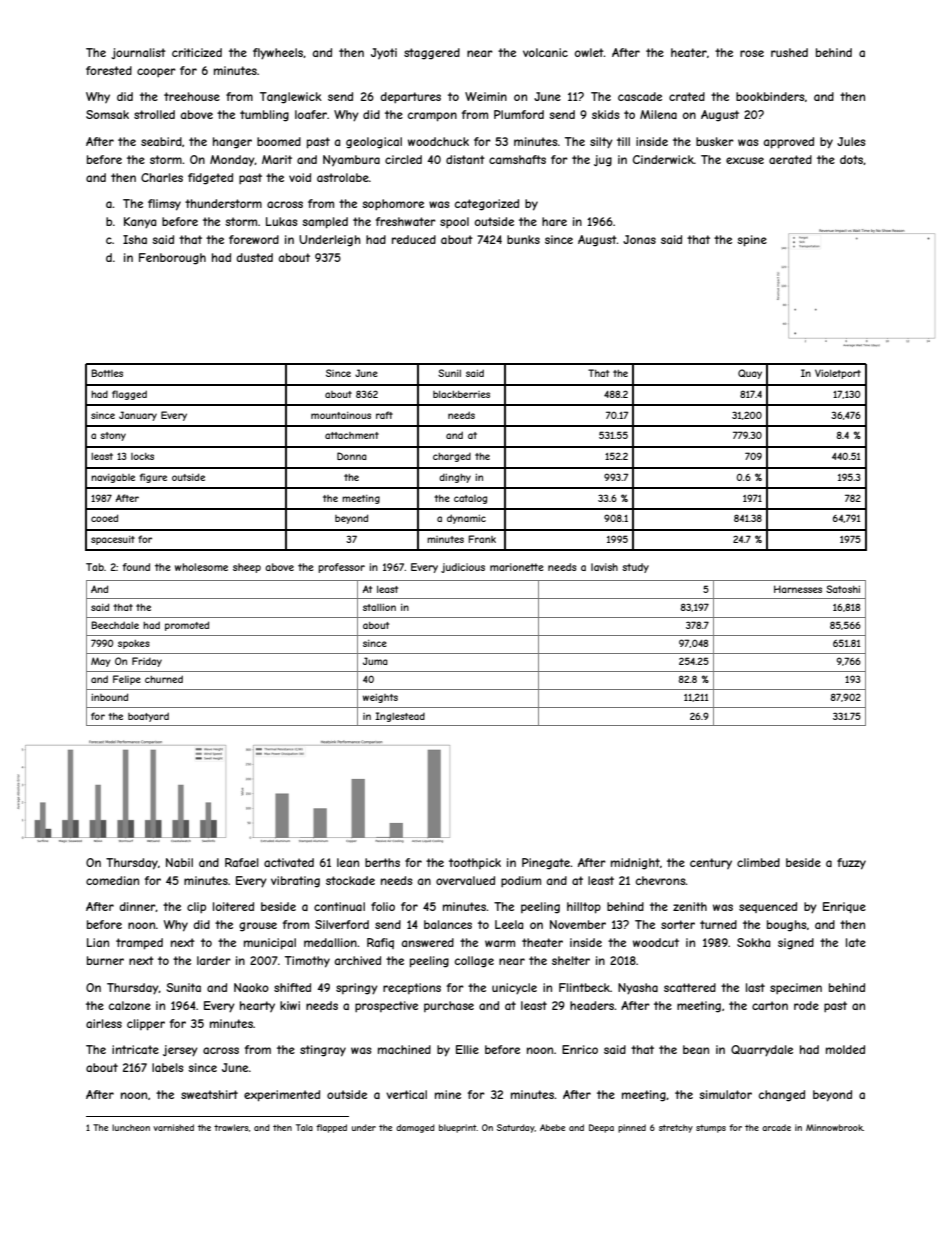 The image size is (952, 1233). Describe the element at coordinates (696, 1049) in the screenshot. I see `bean` at that location.
